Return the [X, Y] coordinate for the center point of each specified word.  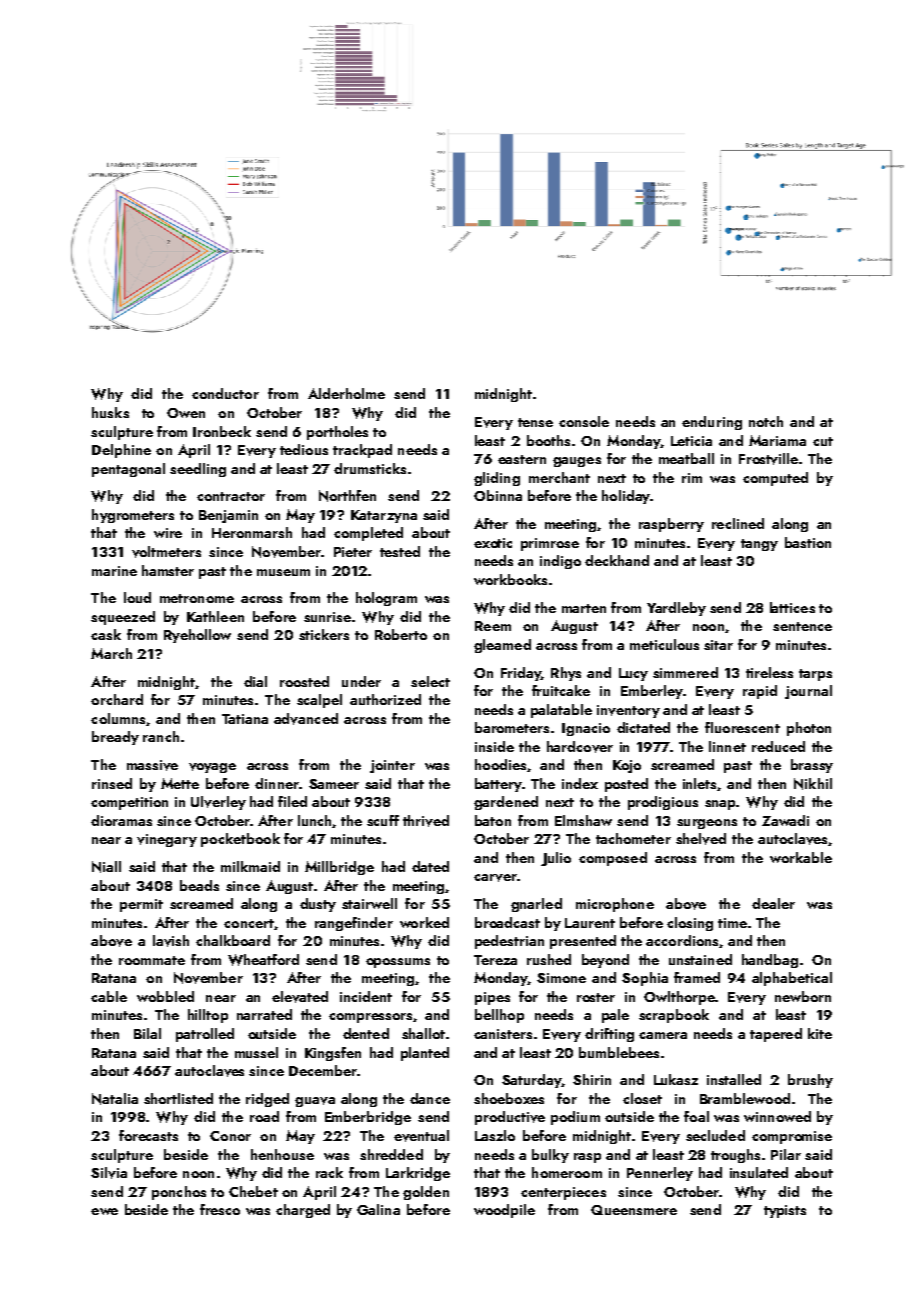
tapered [776, 1035]
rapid [760, 692]
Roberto [401, 634]
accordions [682, 940]
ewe [104, 1211]
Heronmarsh [252, 532]
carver [495, 878]
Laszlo [495, 1135]
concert [249, 923]
